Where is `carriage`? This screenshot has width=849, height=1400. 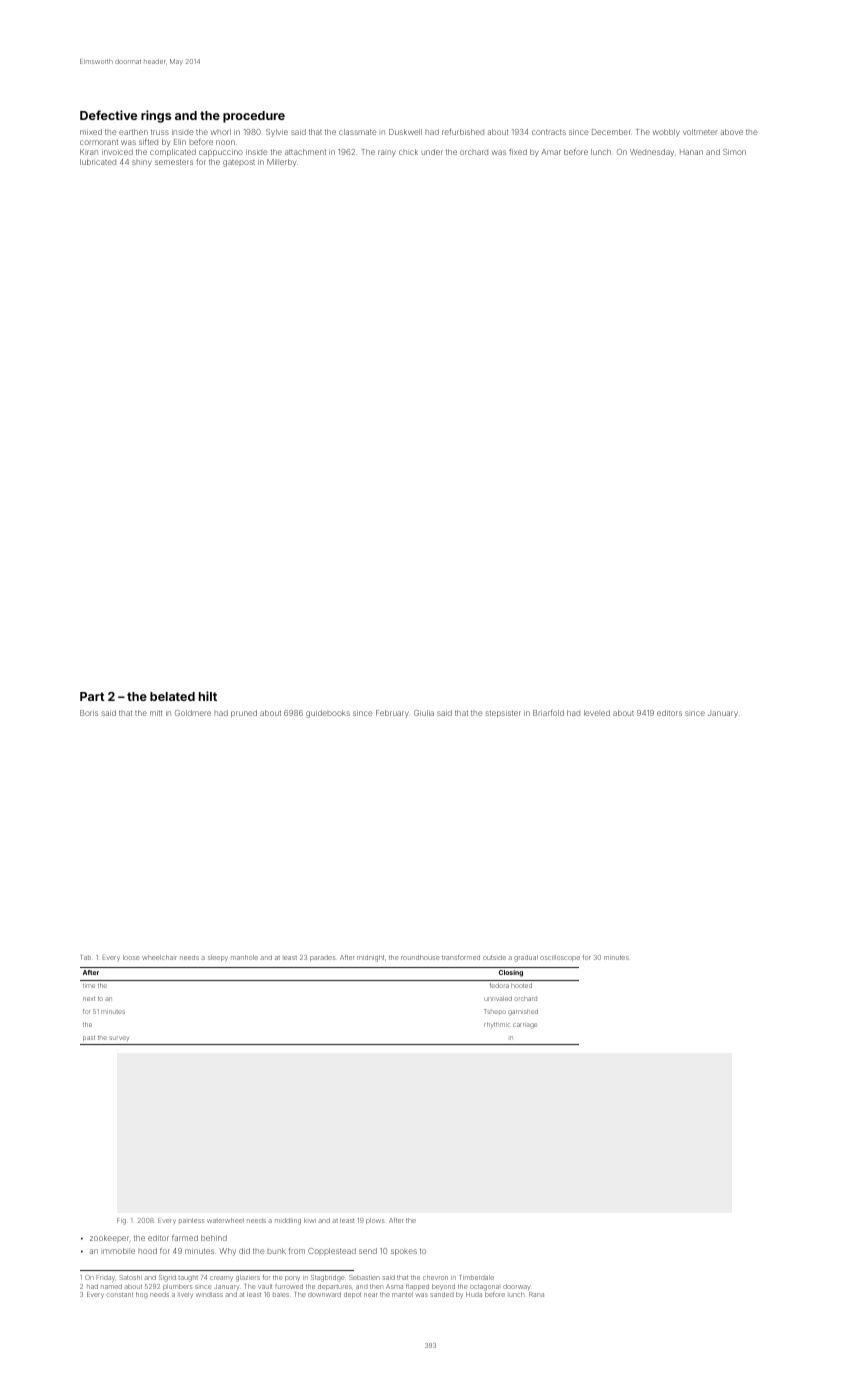
carriage is located at coordinates (525, 1026).
